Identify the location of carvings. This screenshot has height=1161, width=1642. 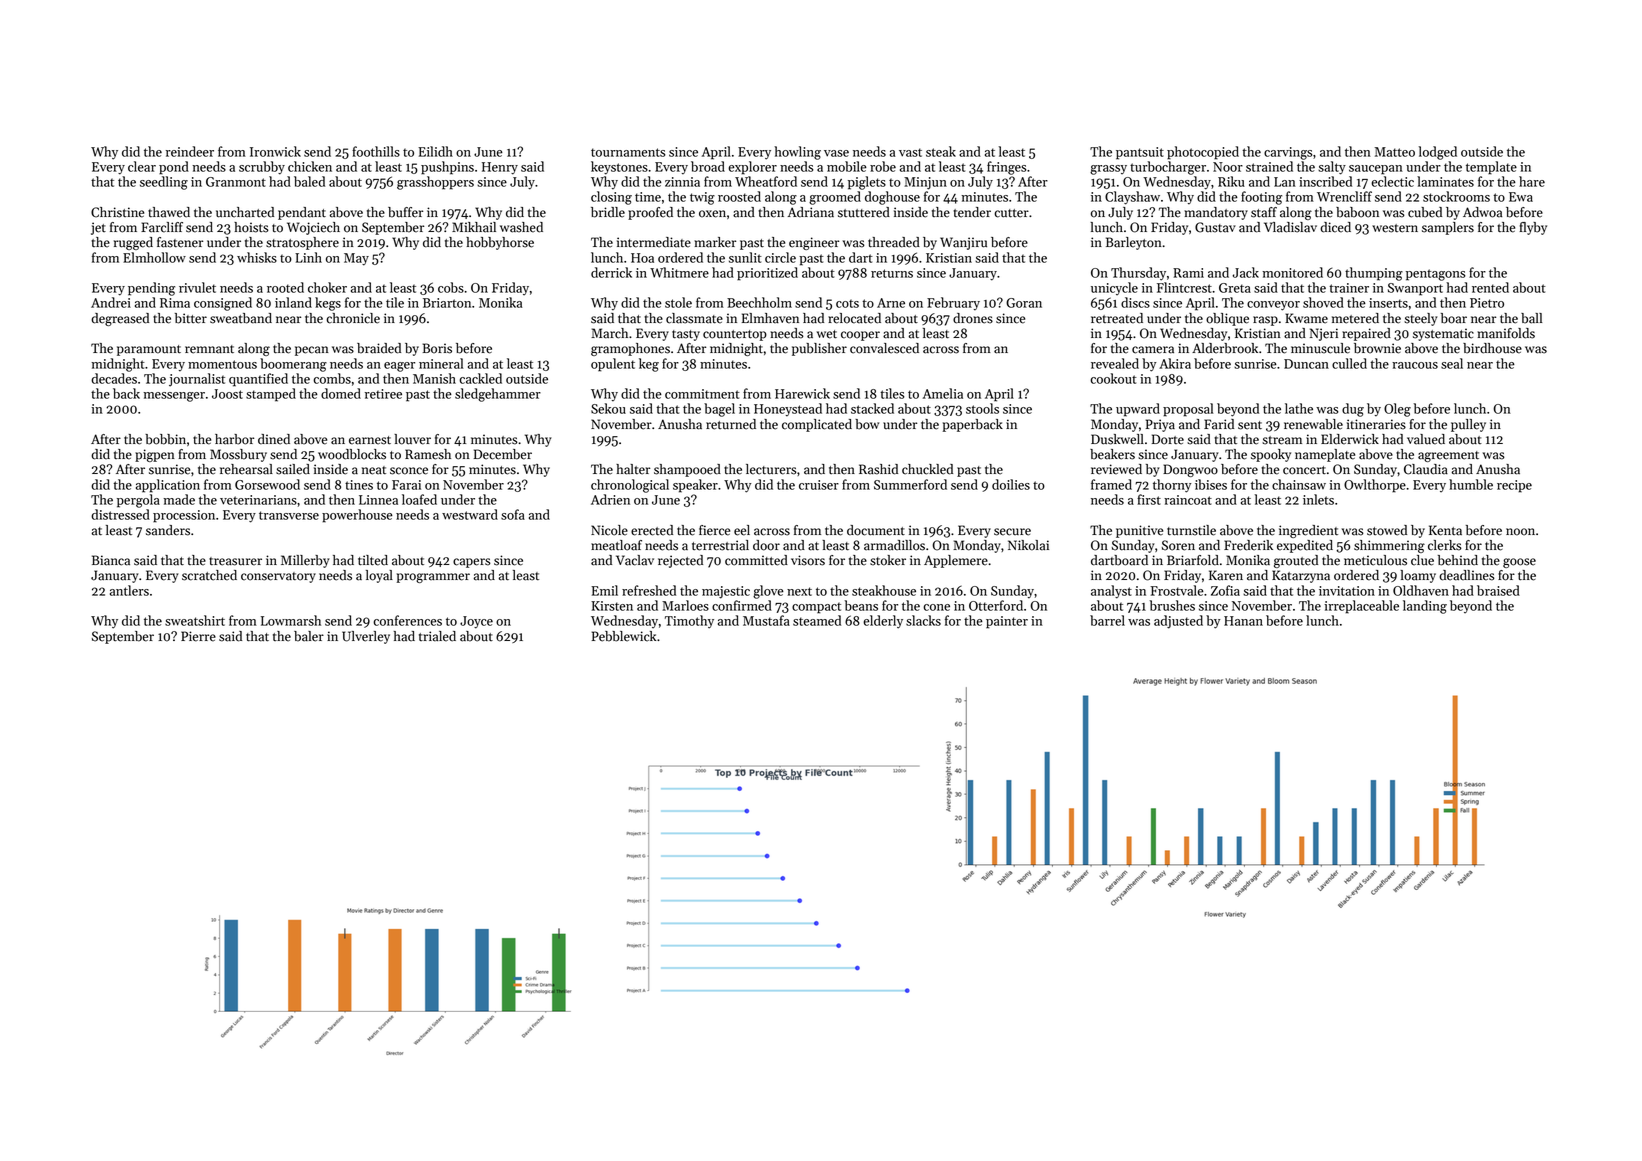
(1288, 153).
